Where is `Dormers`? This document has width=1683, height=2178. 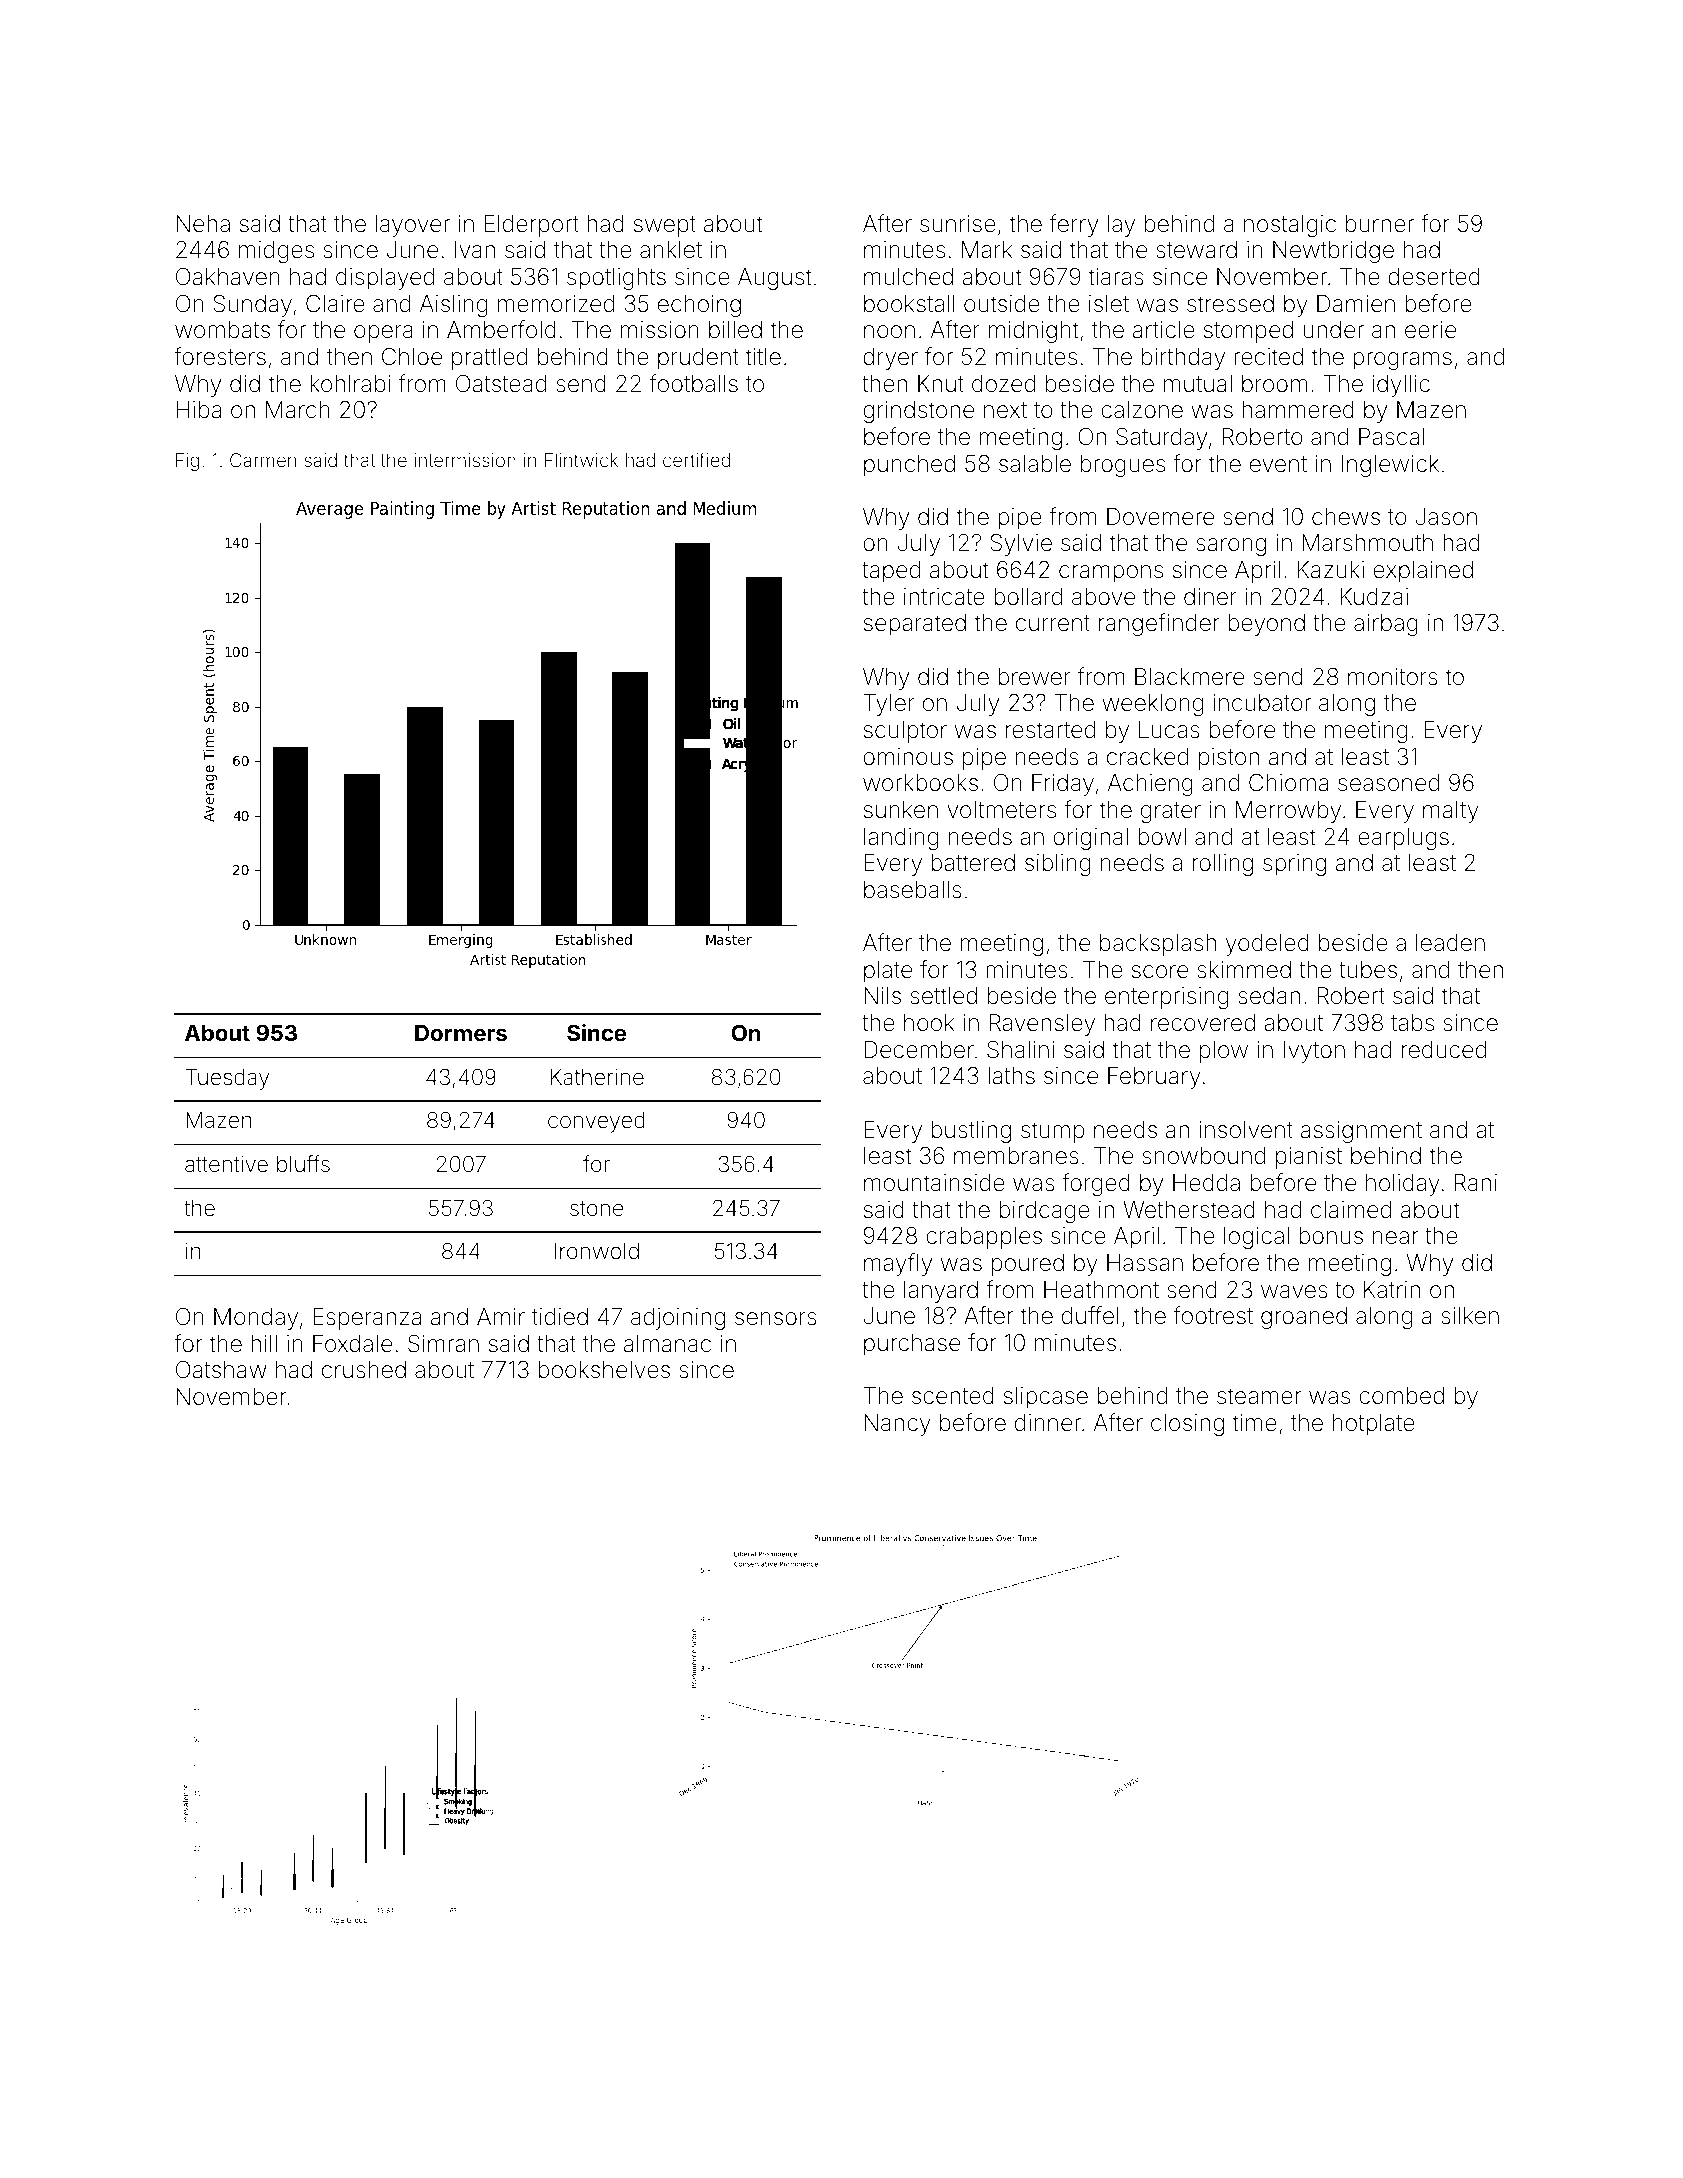 Dormers is located at coordinates (461, 1032).
